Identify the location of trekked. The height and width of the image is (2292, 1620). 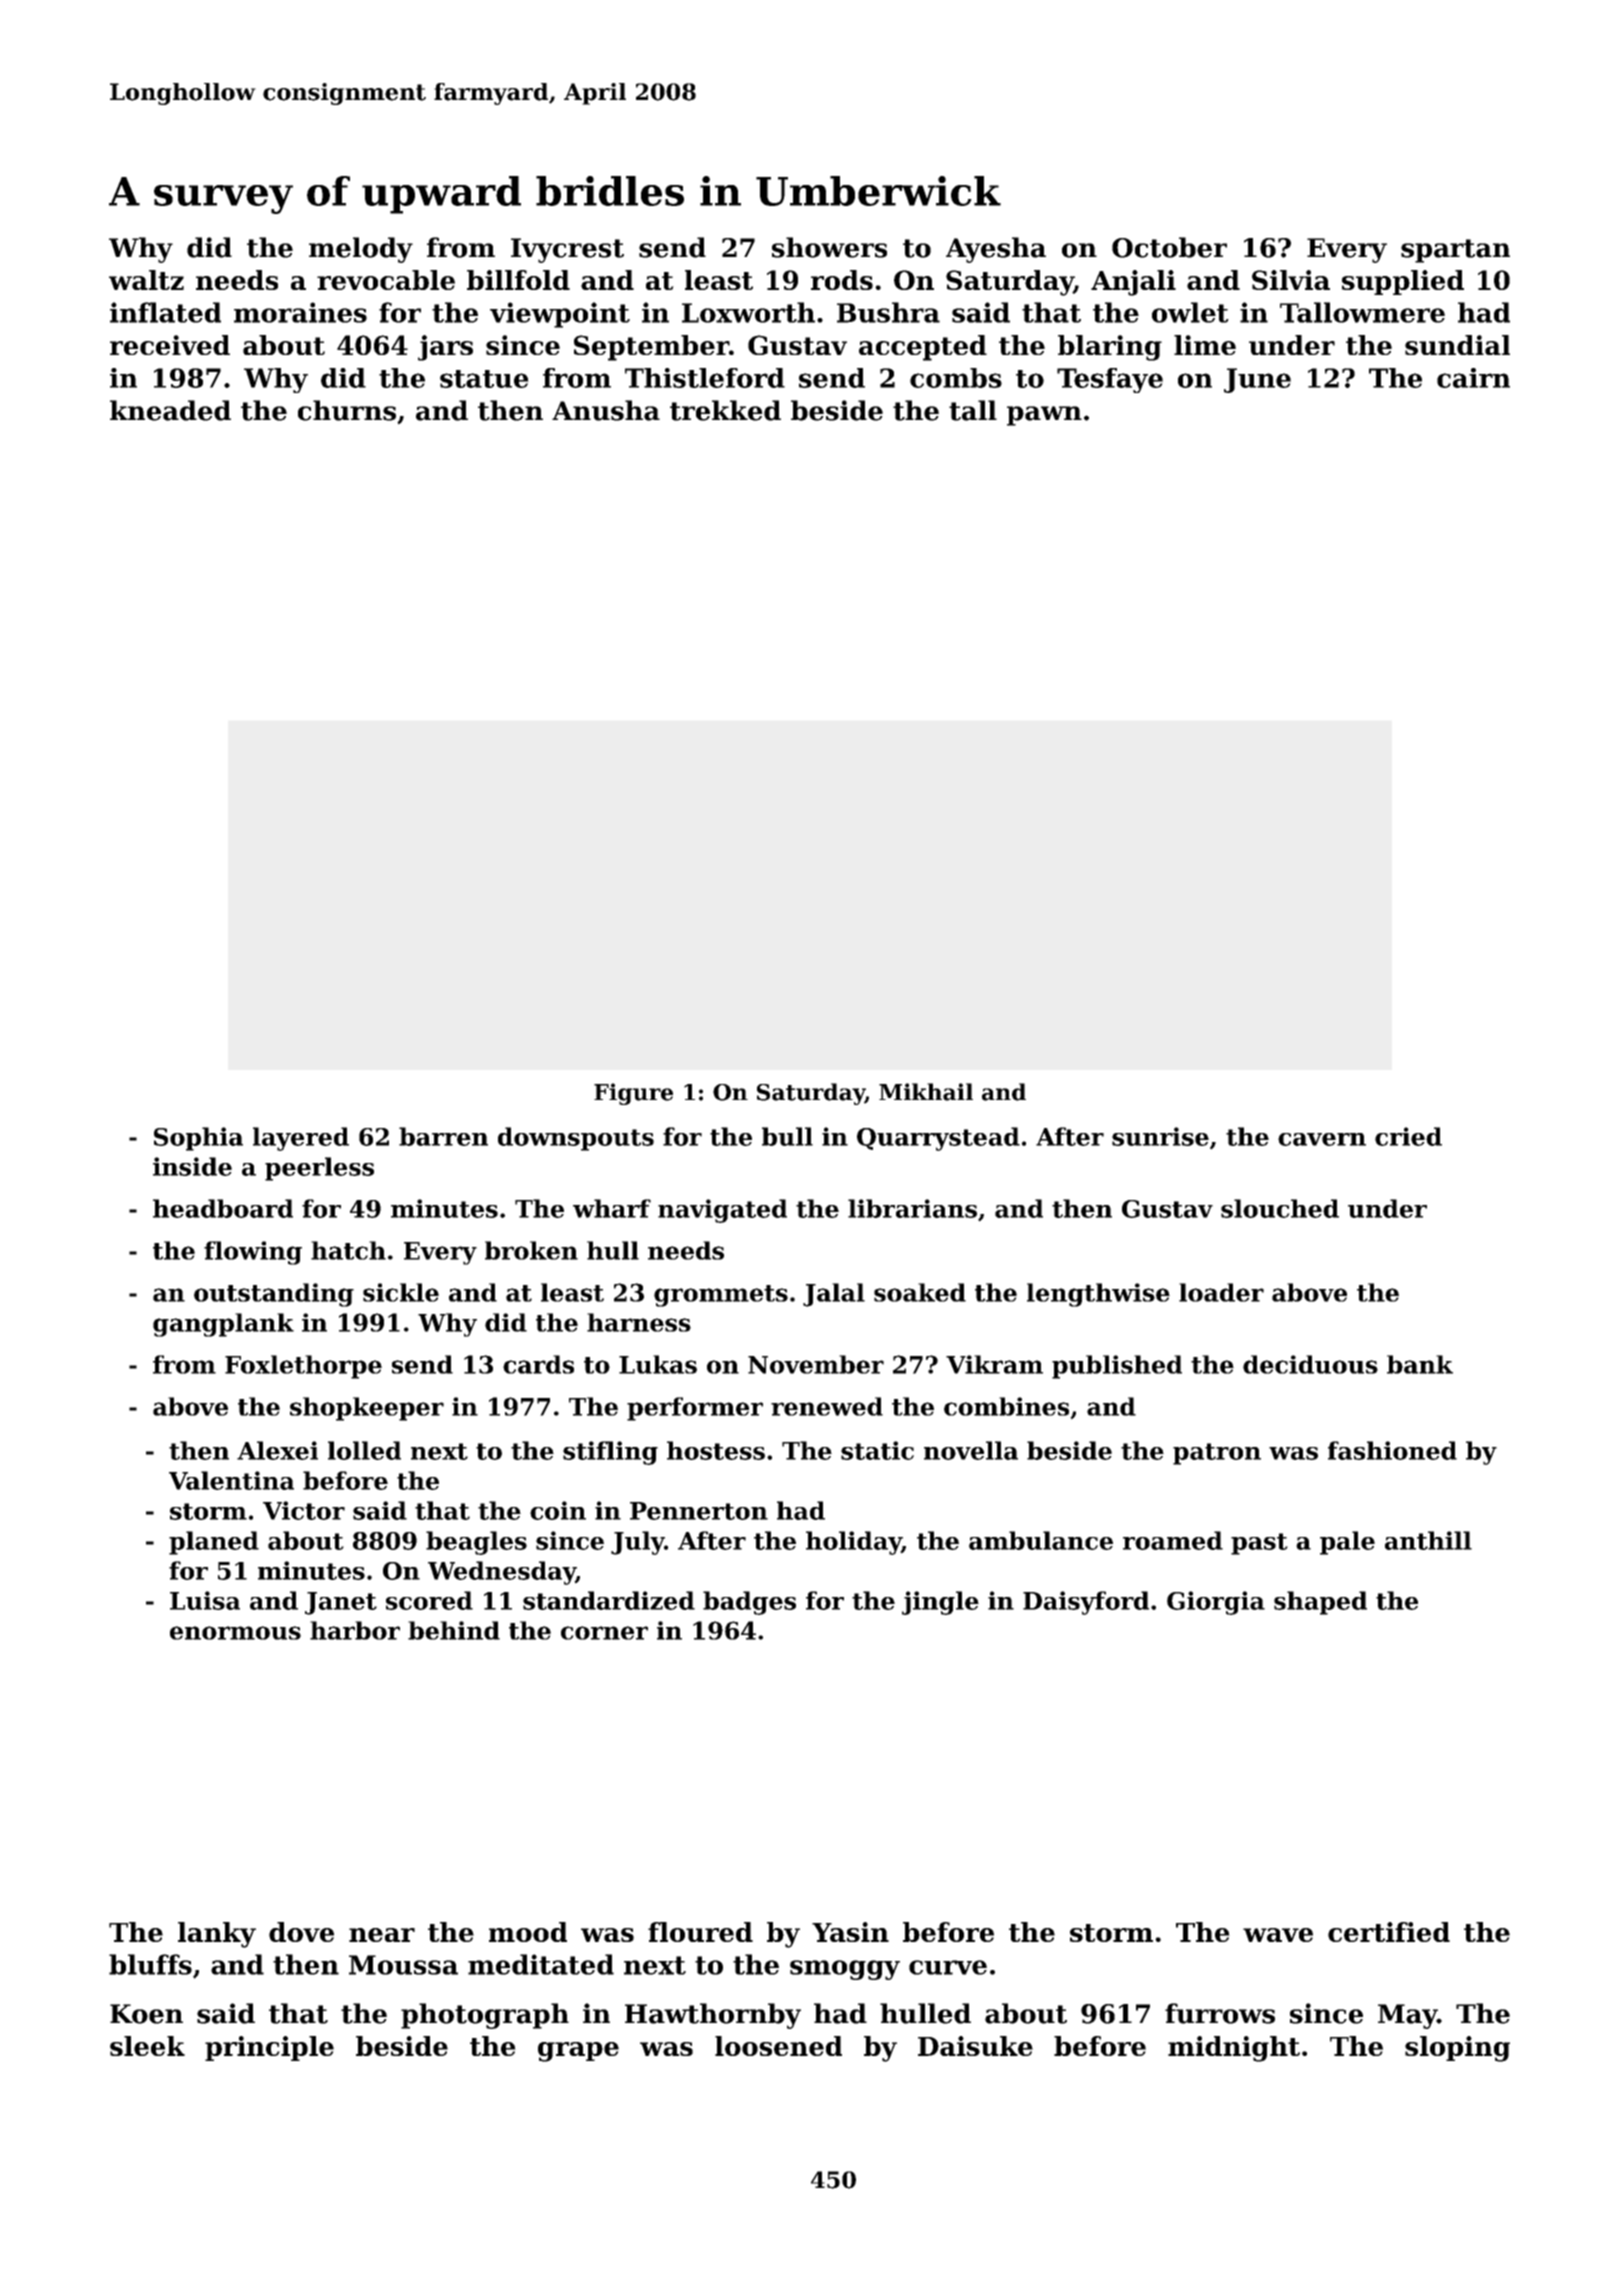
(725, 410).
